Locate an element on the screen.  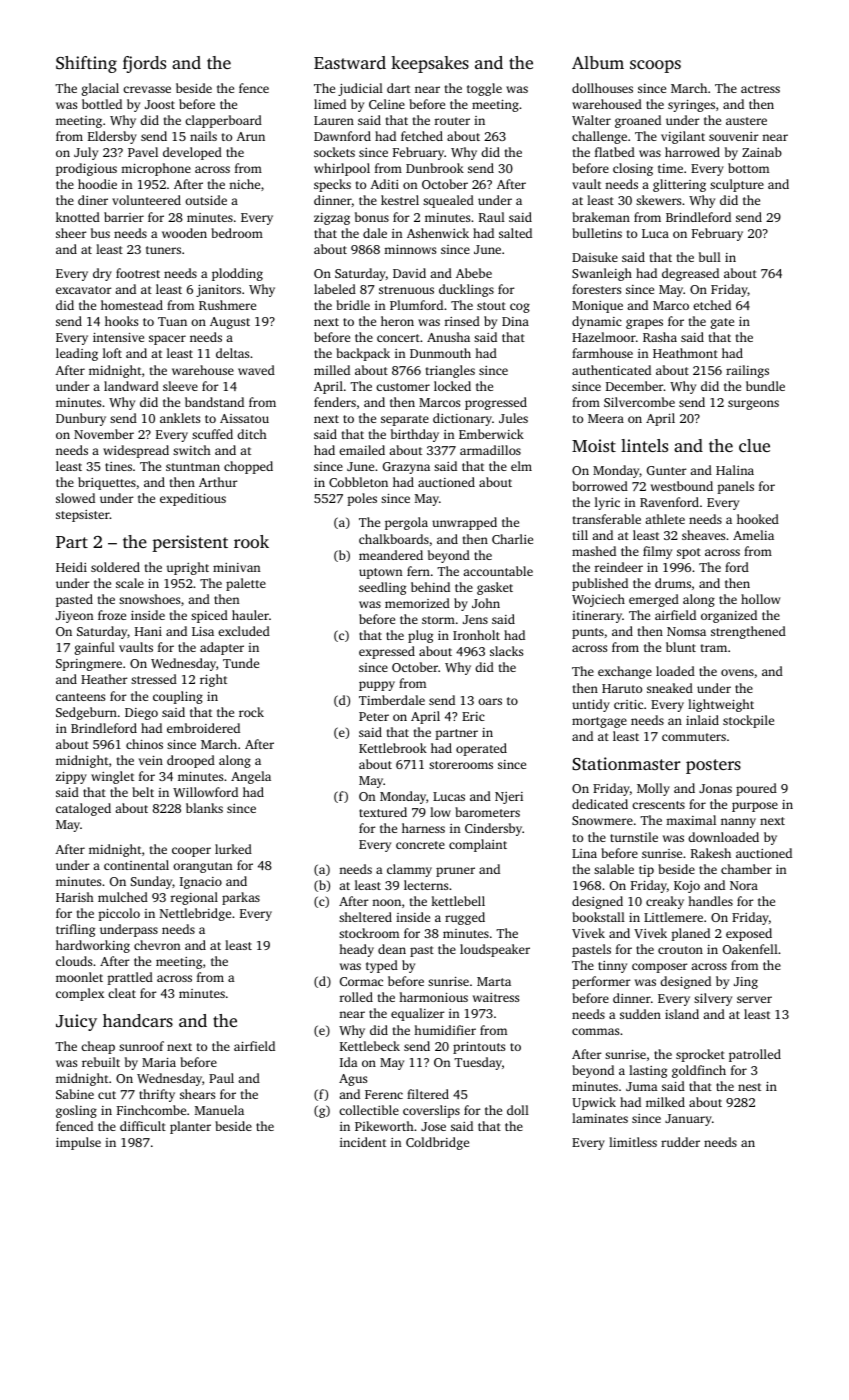
landward is located at coordinates (131, 386).
